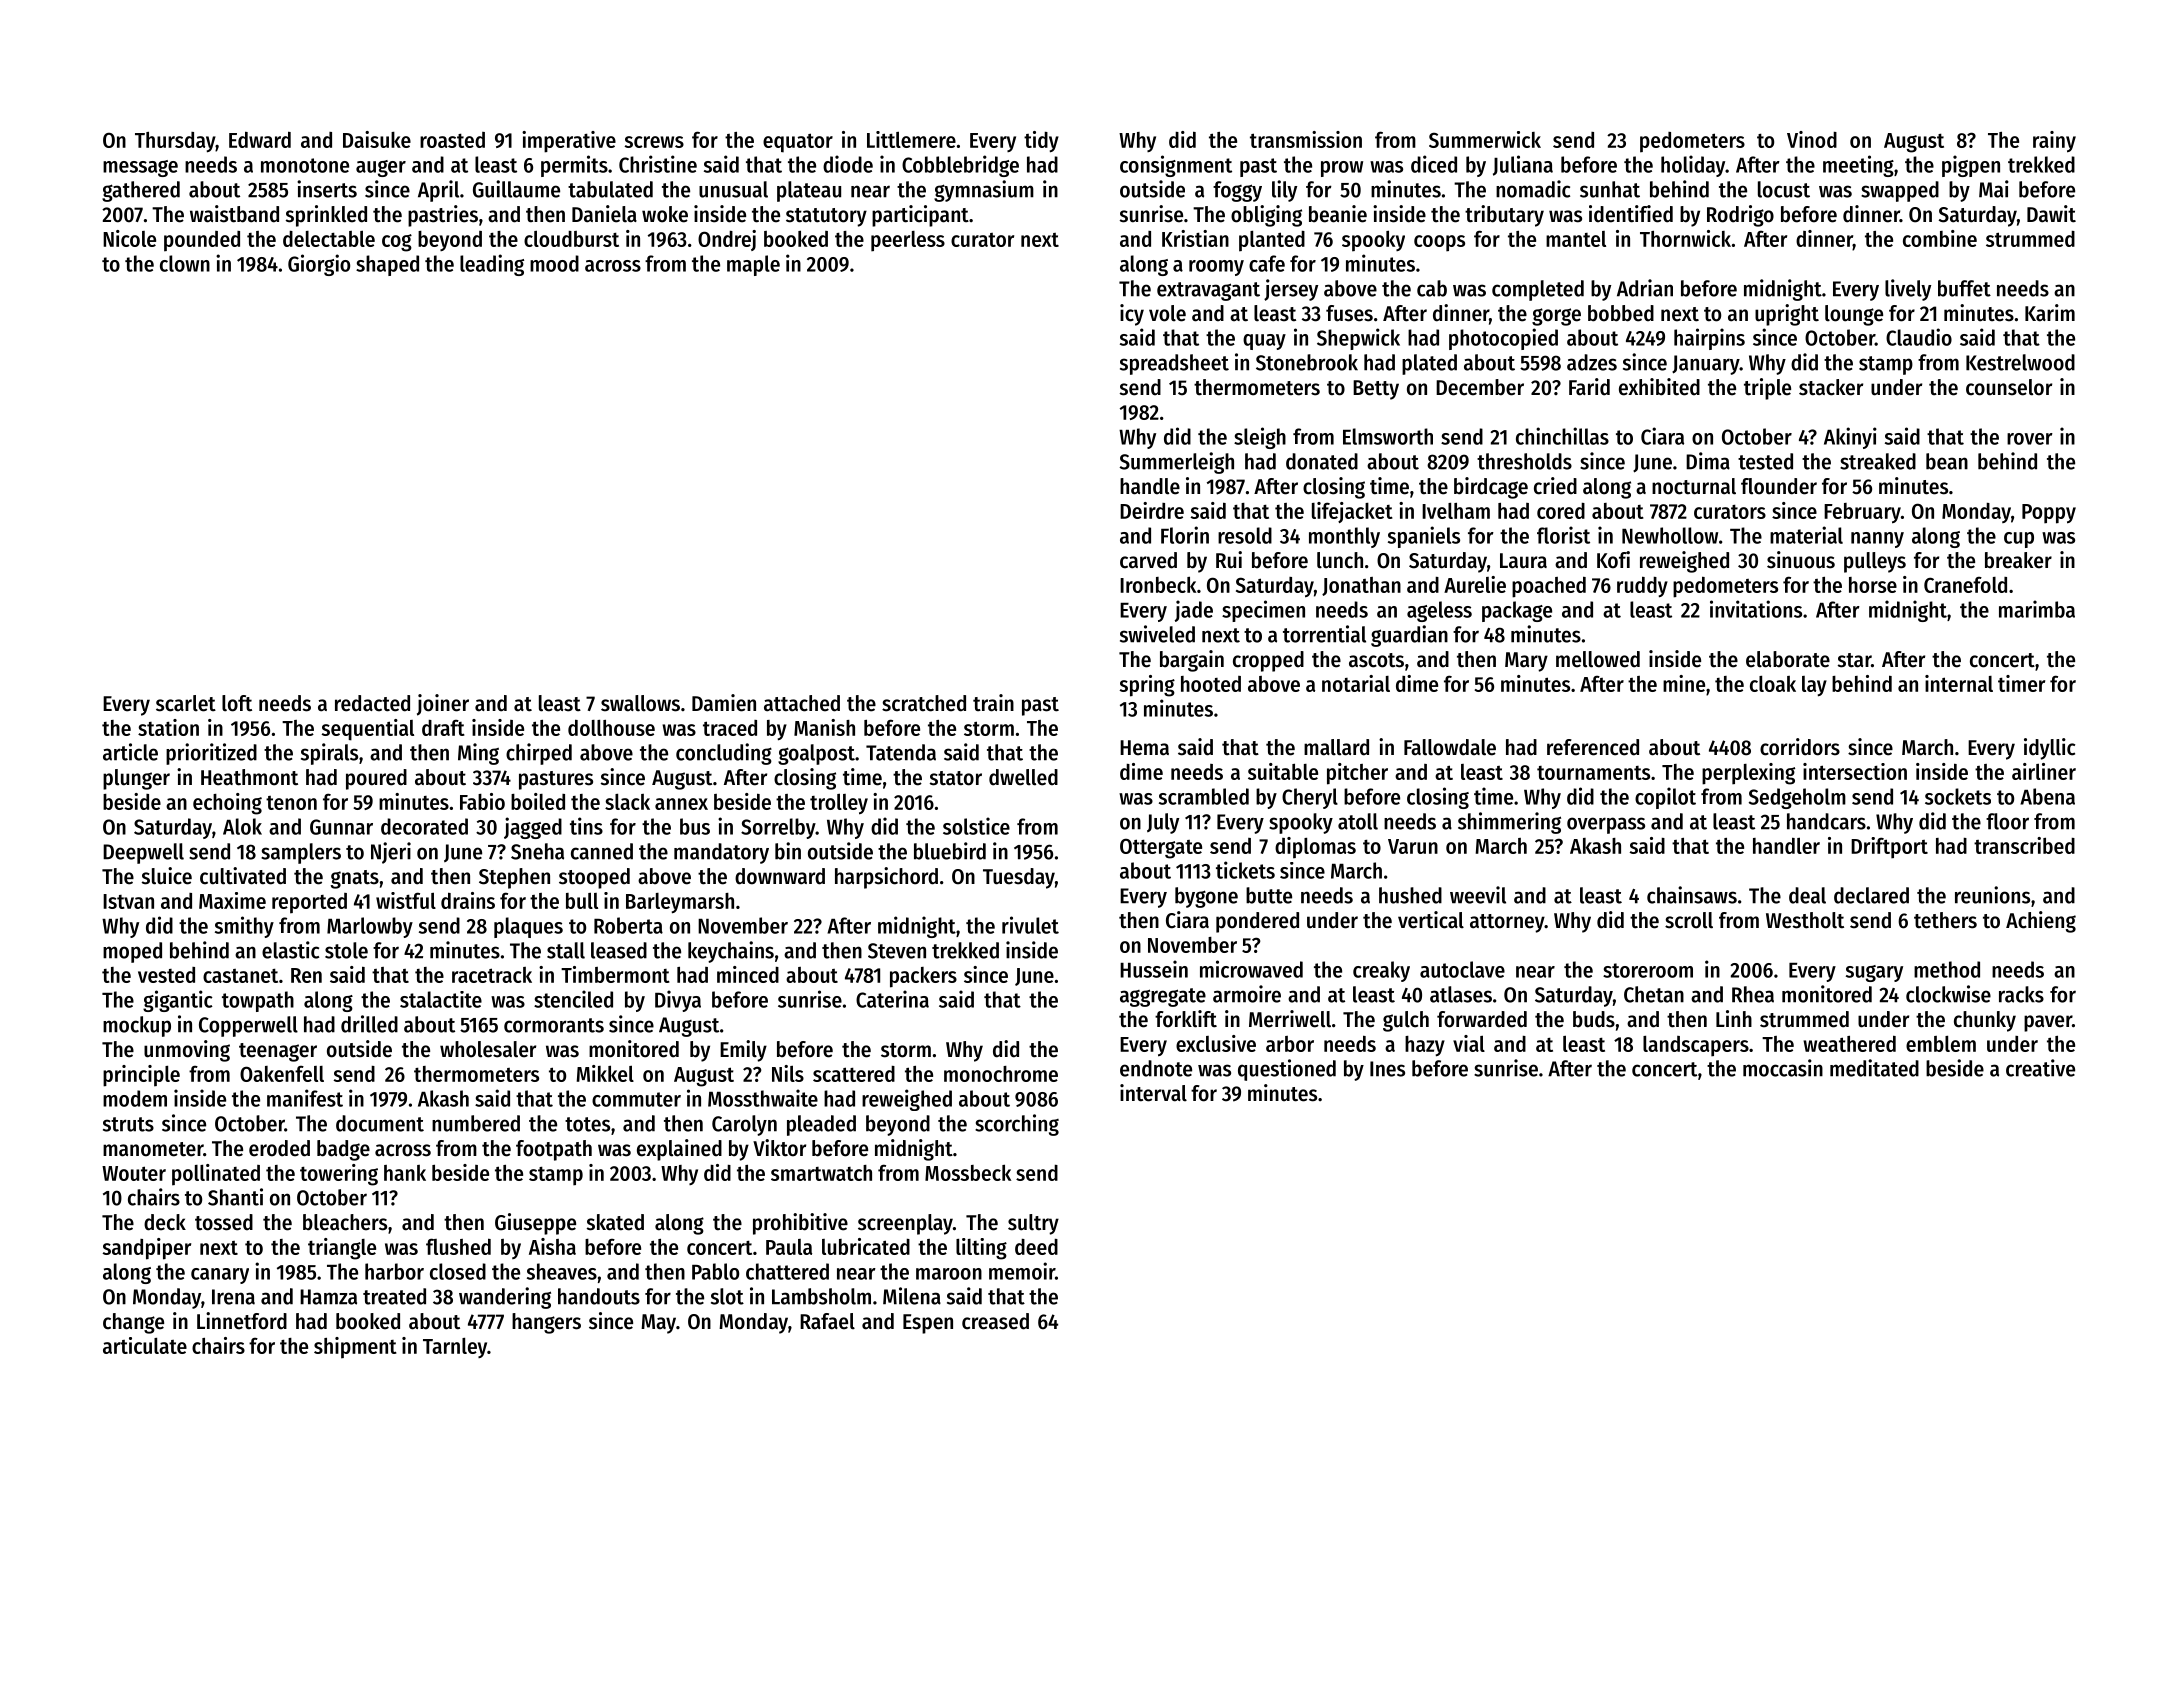  Describe the element at coordinates (1648, 970) in the page. I see `storeroom` at that location.
